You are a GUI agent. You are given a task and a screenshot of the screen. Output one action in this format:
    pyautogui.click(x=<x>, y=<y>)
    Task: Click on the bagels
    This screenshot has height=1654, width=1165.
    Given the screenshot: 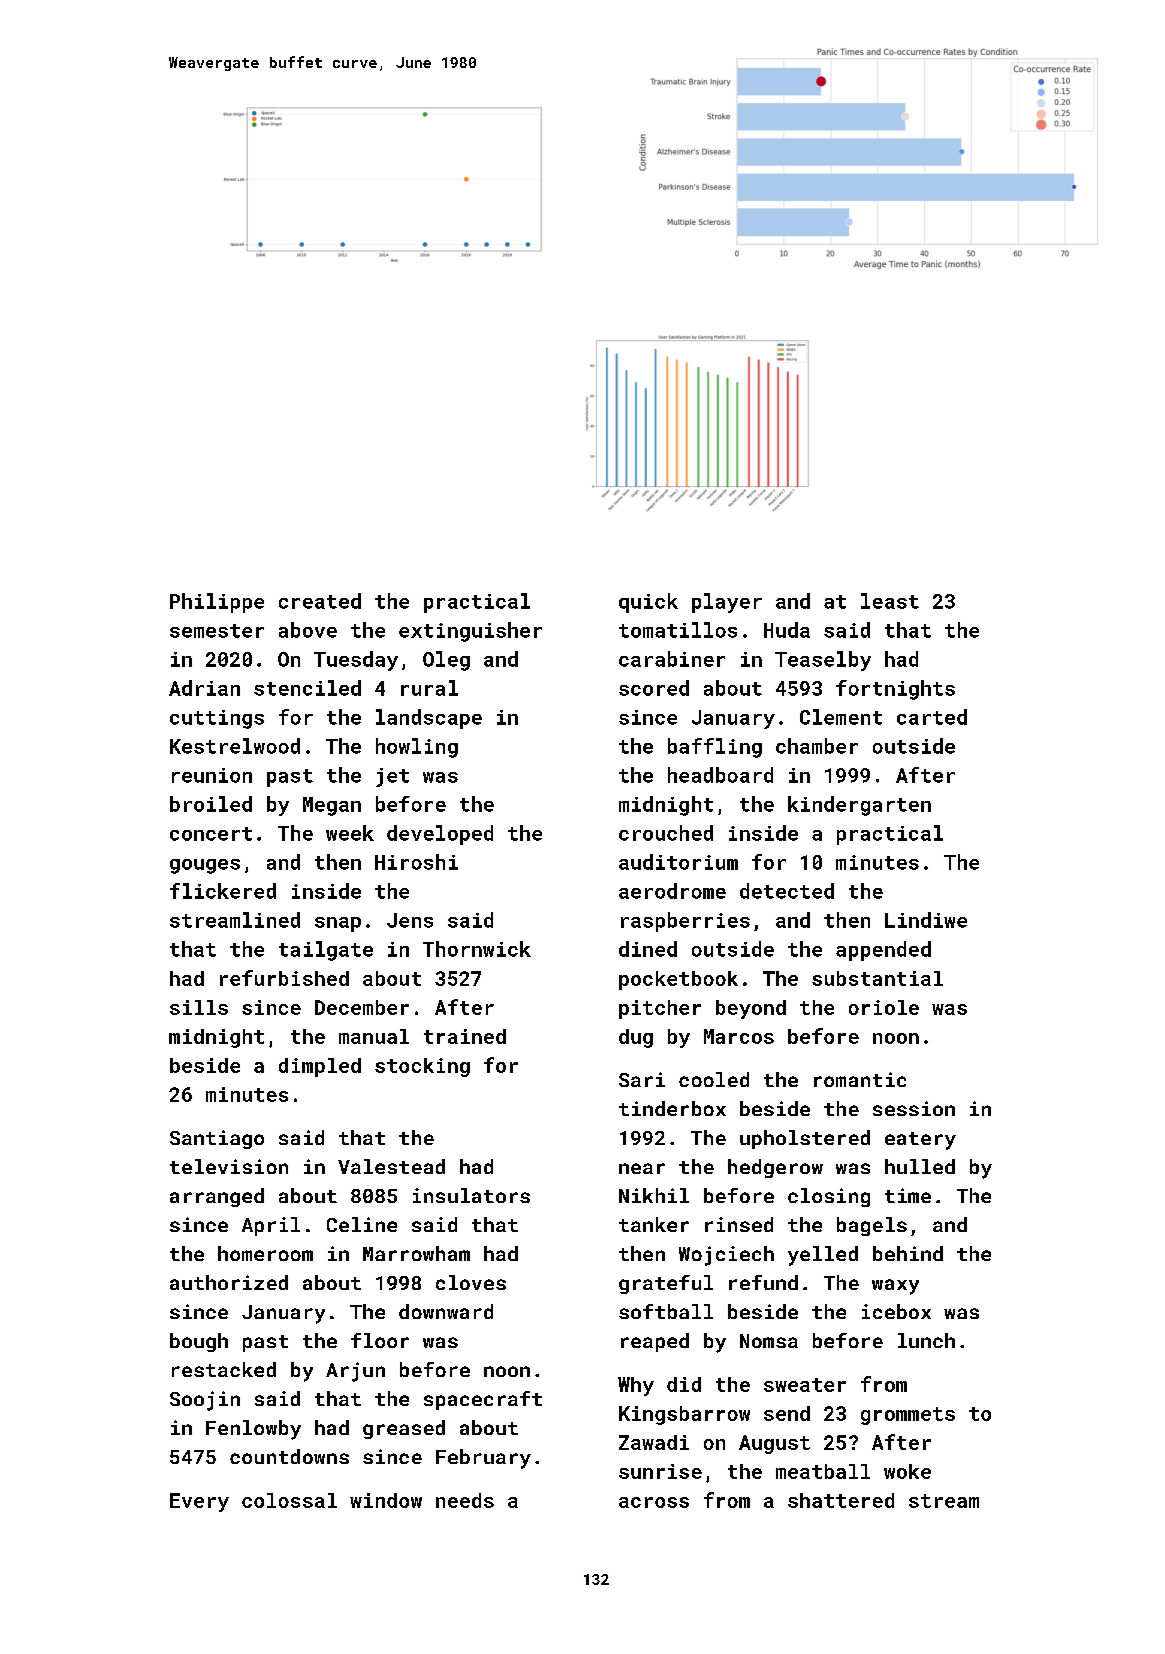 What is the action you would take?
    pyautogui.click(x=872, y=1226)
